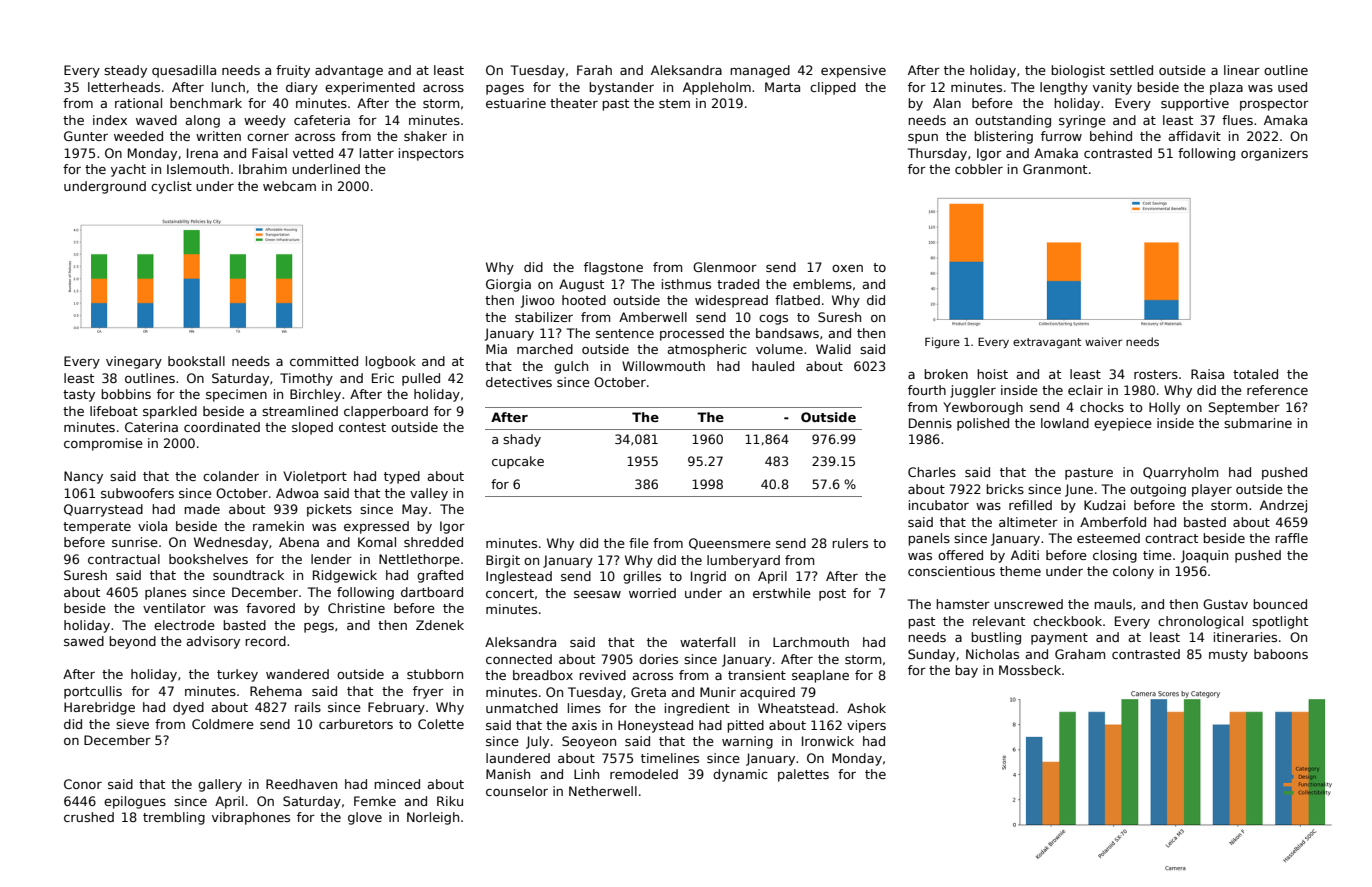  I want to click on palettes, so click(803, 775).
